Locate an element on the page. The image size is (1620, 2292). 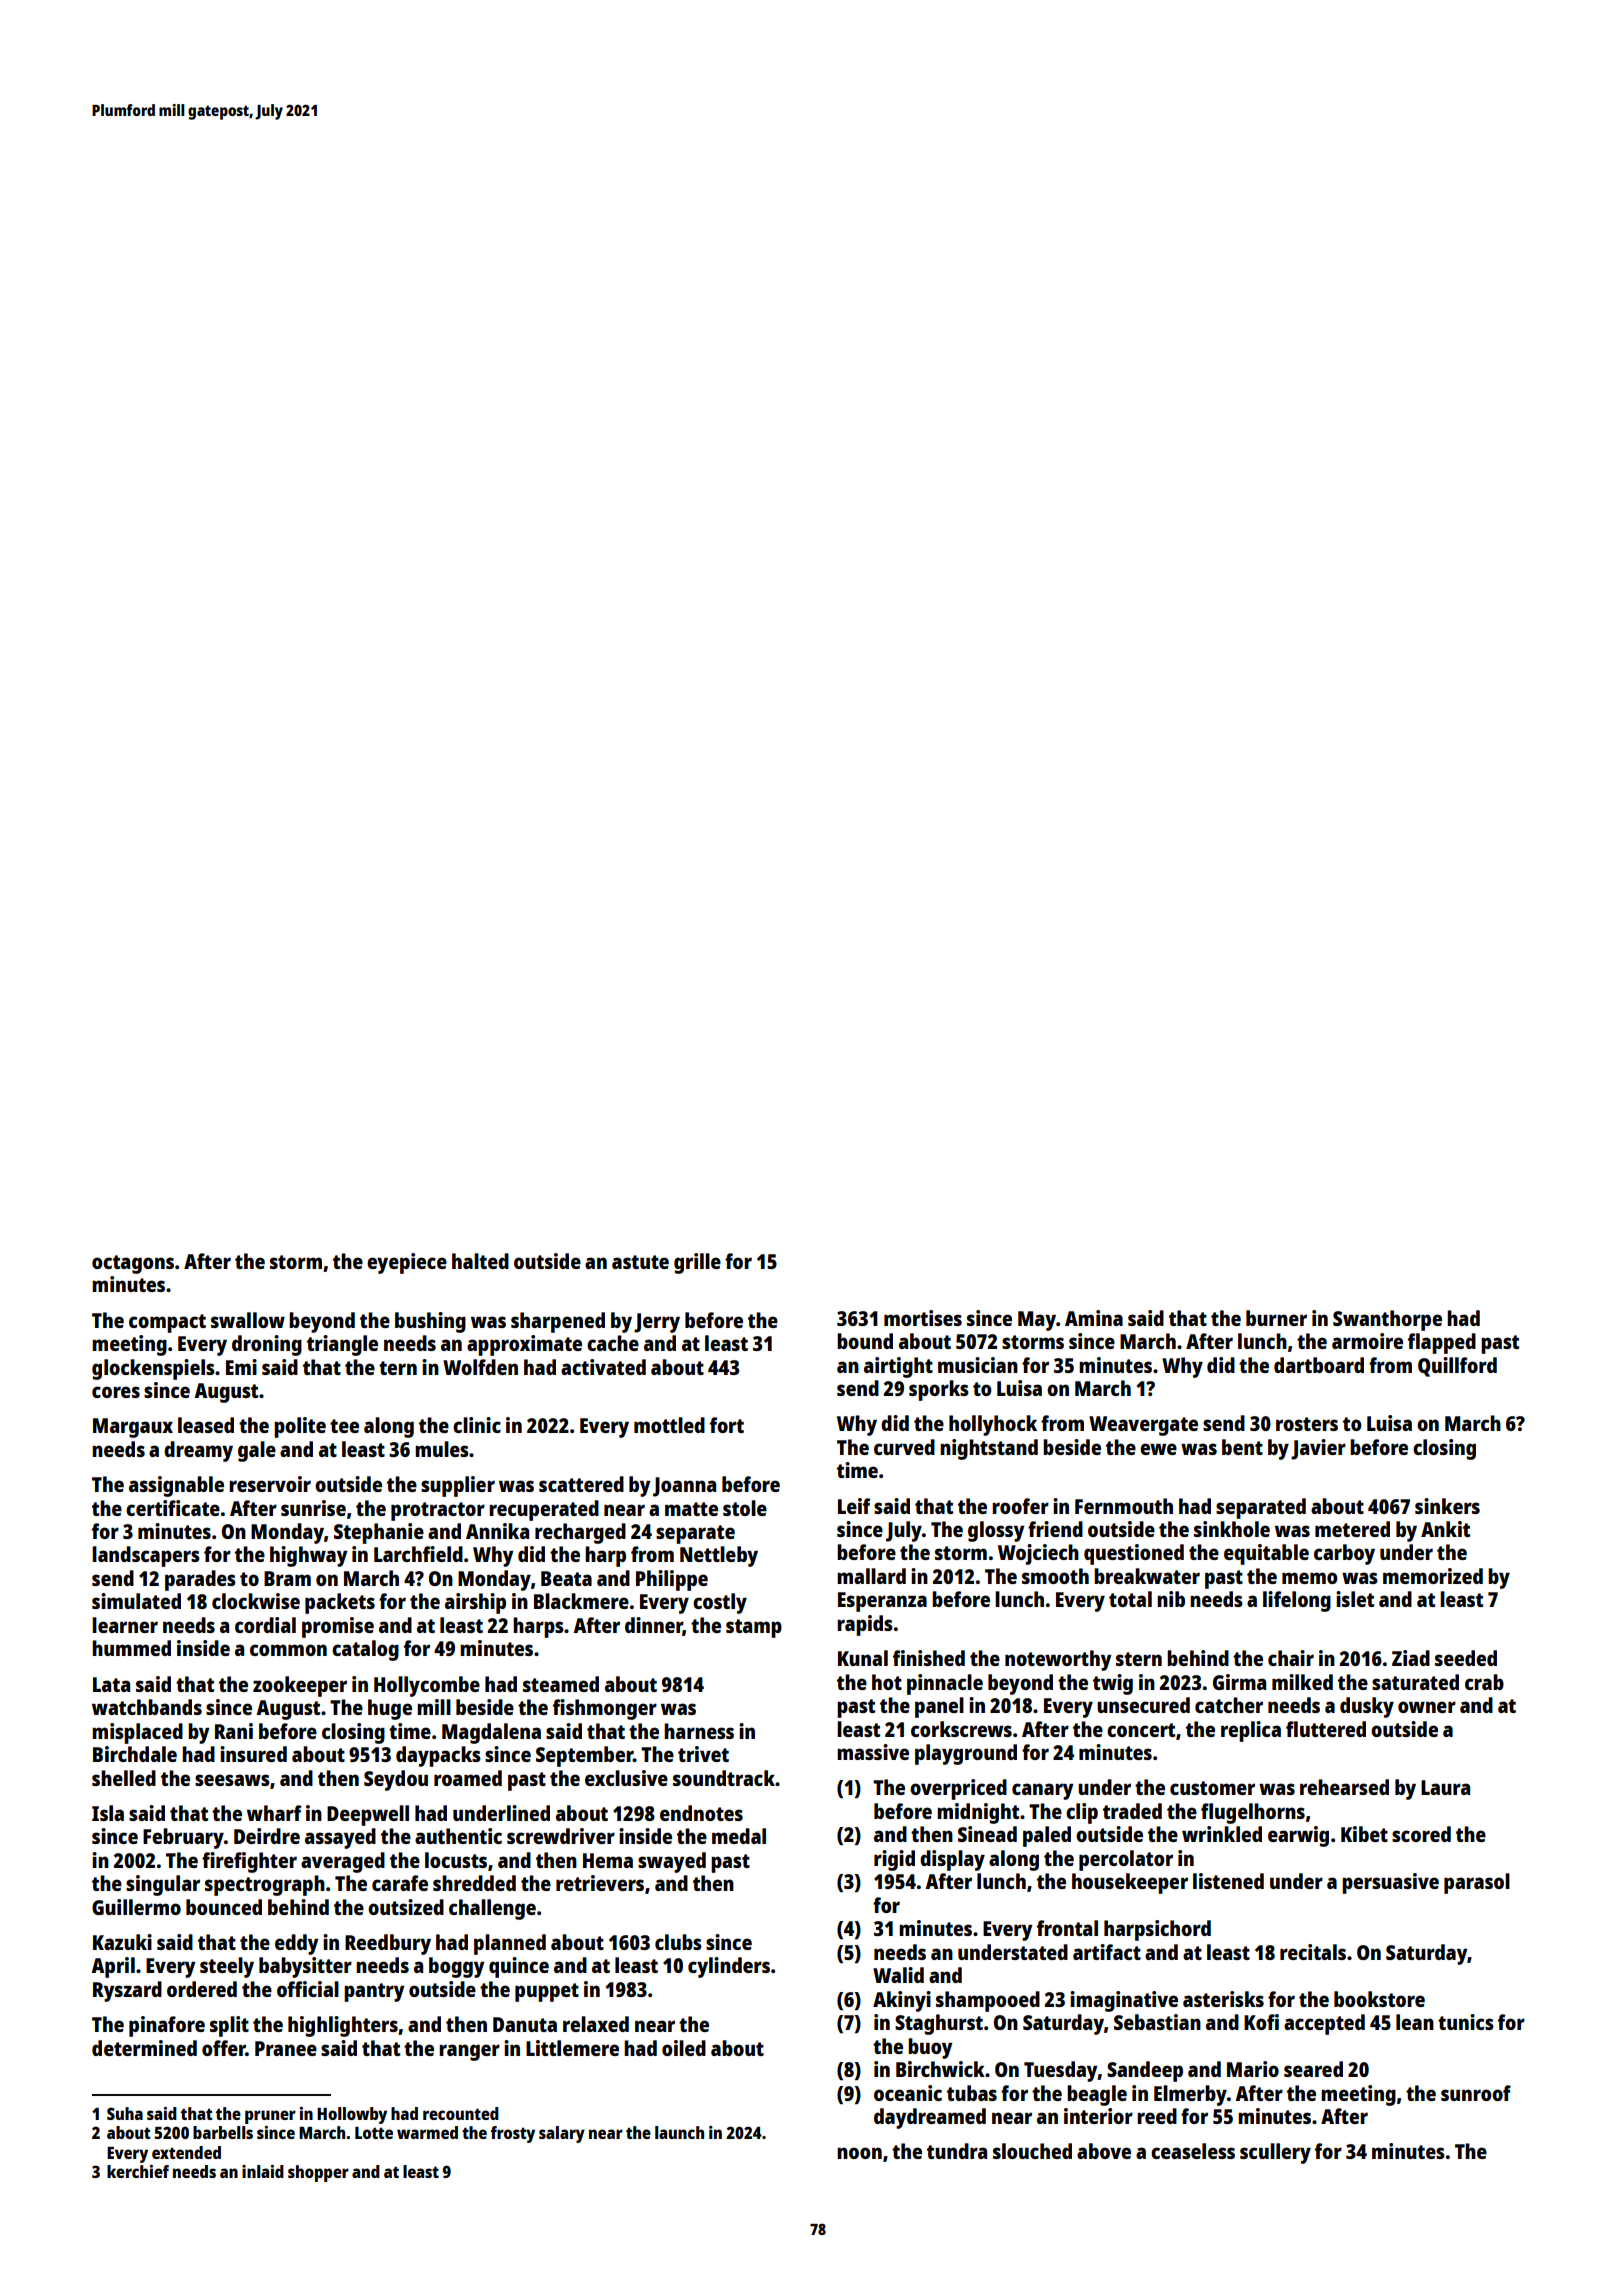
crab is located at coordinates (1484, 1682).
